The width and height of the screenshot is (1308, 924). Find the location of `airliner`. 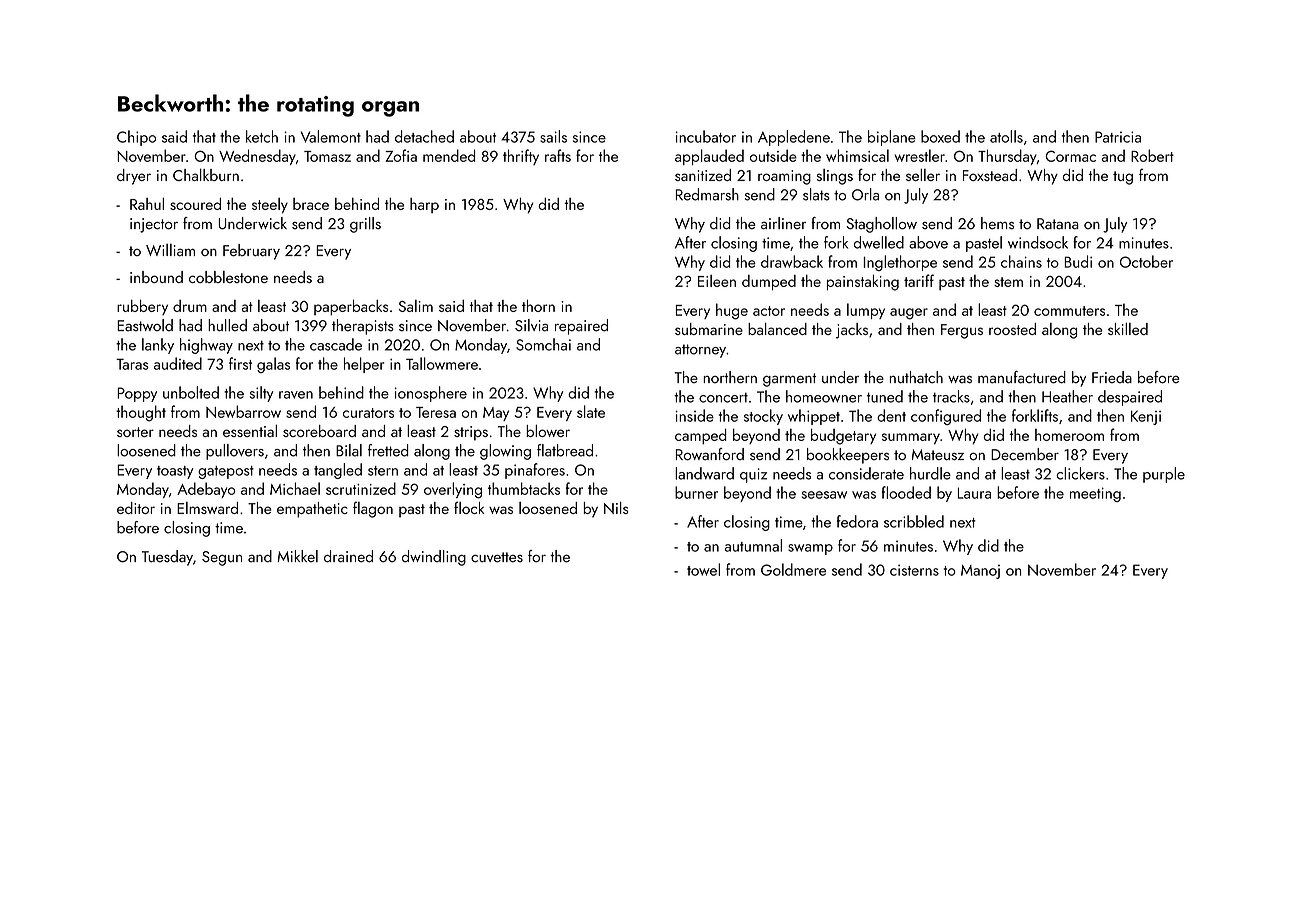

airliner is located at coordinates (783, 223).
